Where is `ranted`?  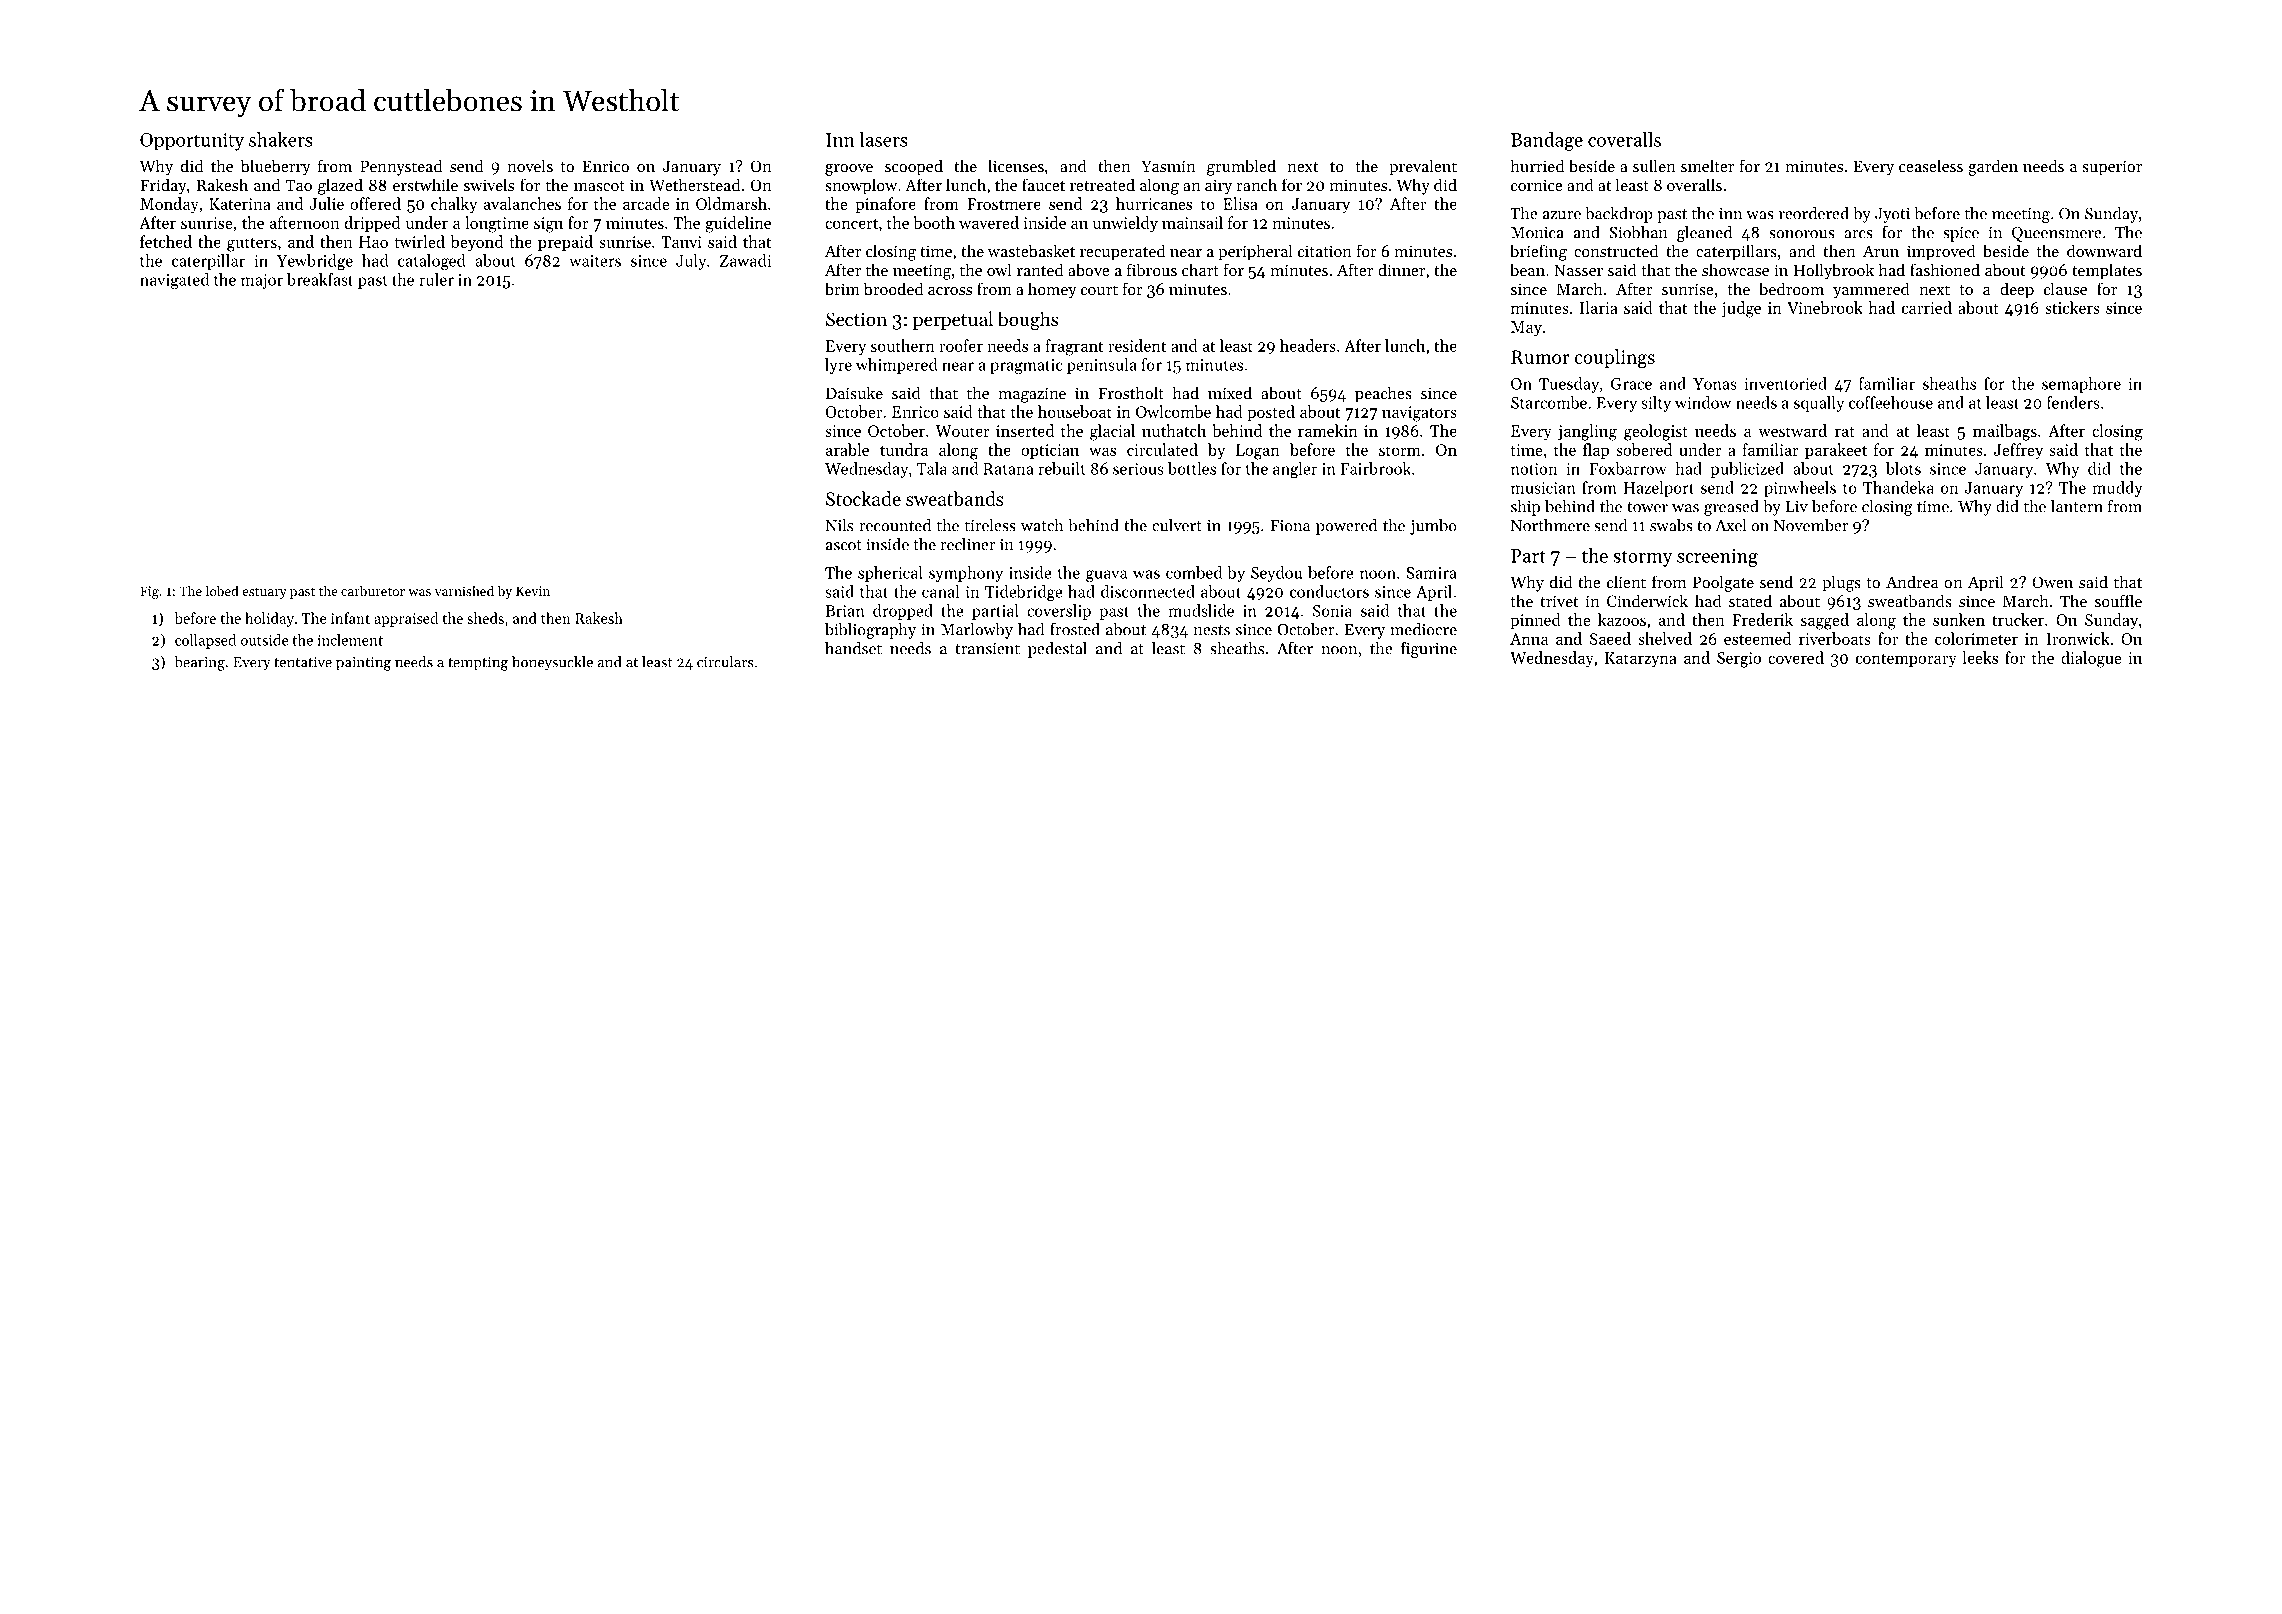
ranted is located at coordinates (1040, 269).
